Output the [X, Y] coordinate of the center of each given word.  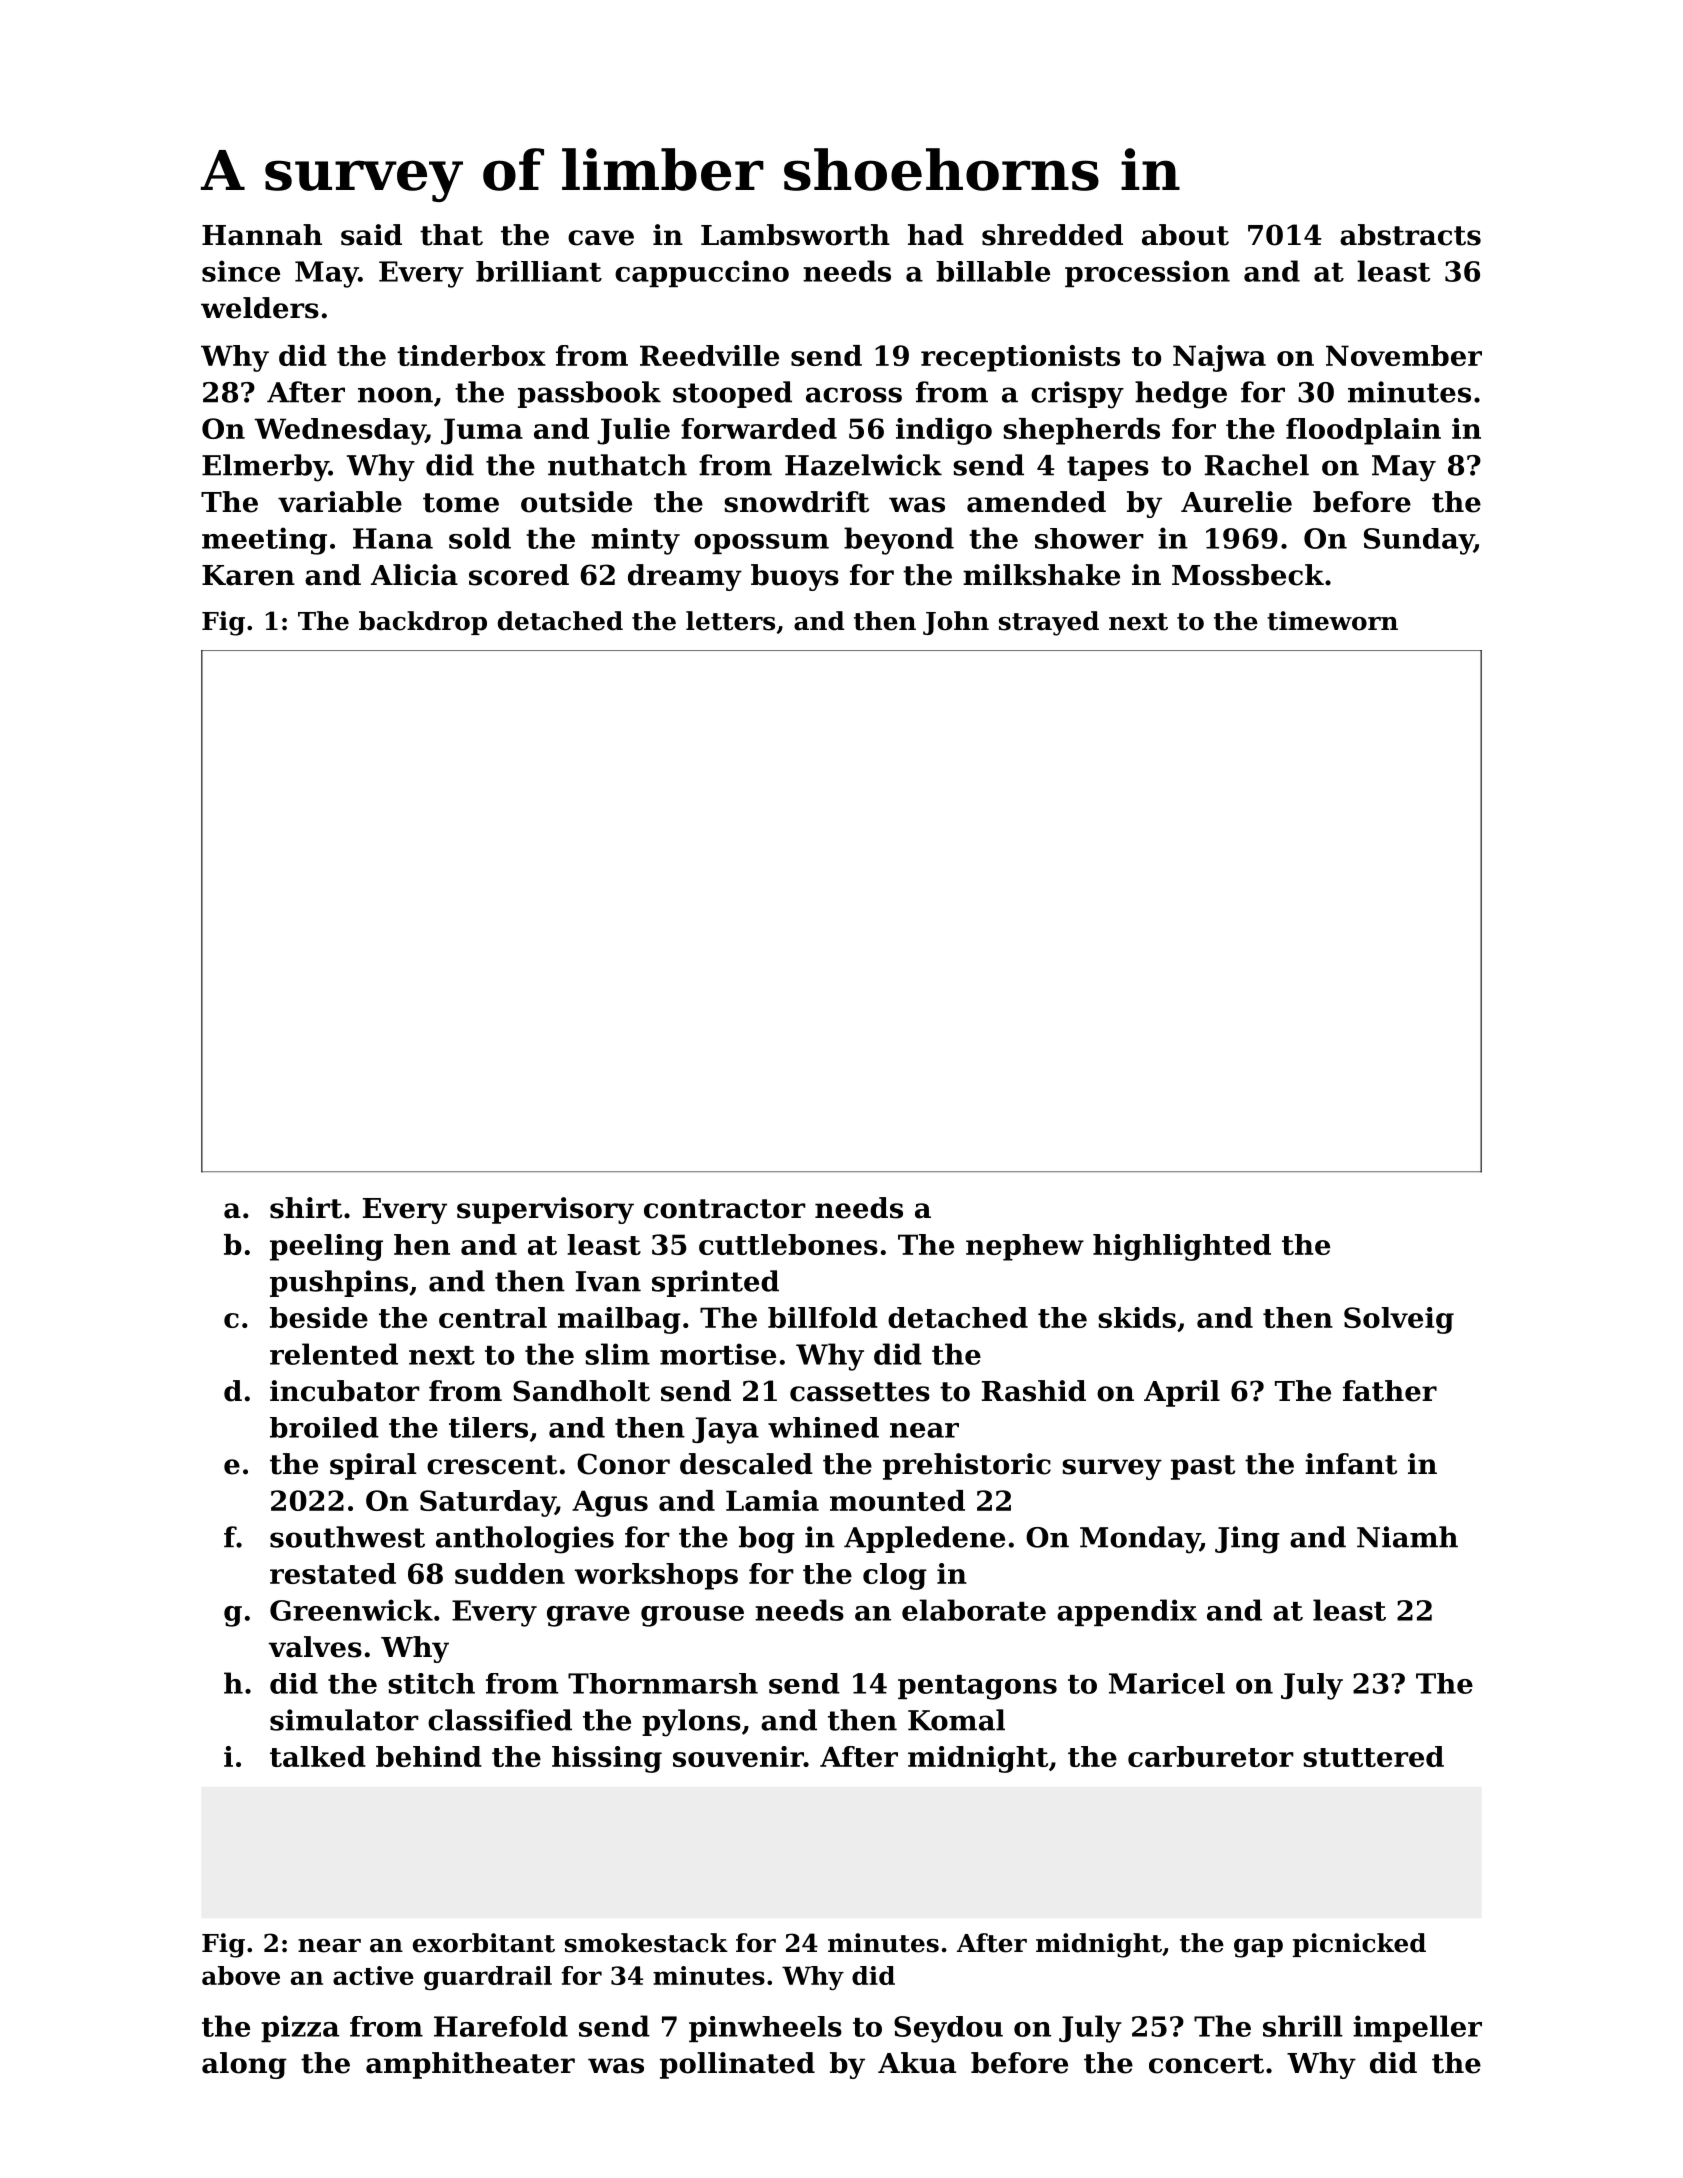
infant [1351, 1464]
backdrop [423, 623]
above [241, 1975]
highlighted [1182, 1247]
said [371, 235]
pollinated [737, 2065]
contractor [725, 1209]
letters [730, 621]
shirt [306, 1208]
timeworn [1332, 621]
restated [333, 1573]
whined [823, 1427]
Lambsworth [795, 235]
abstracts [1410, 235]
